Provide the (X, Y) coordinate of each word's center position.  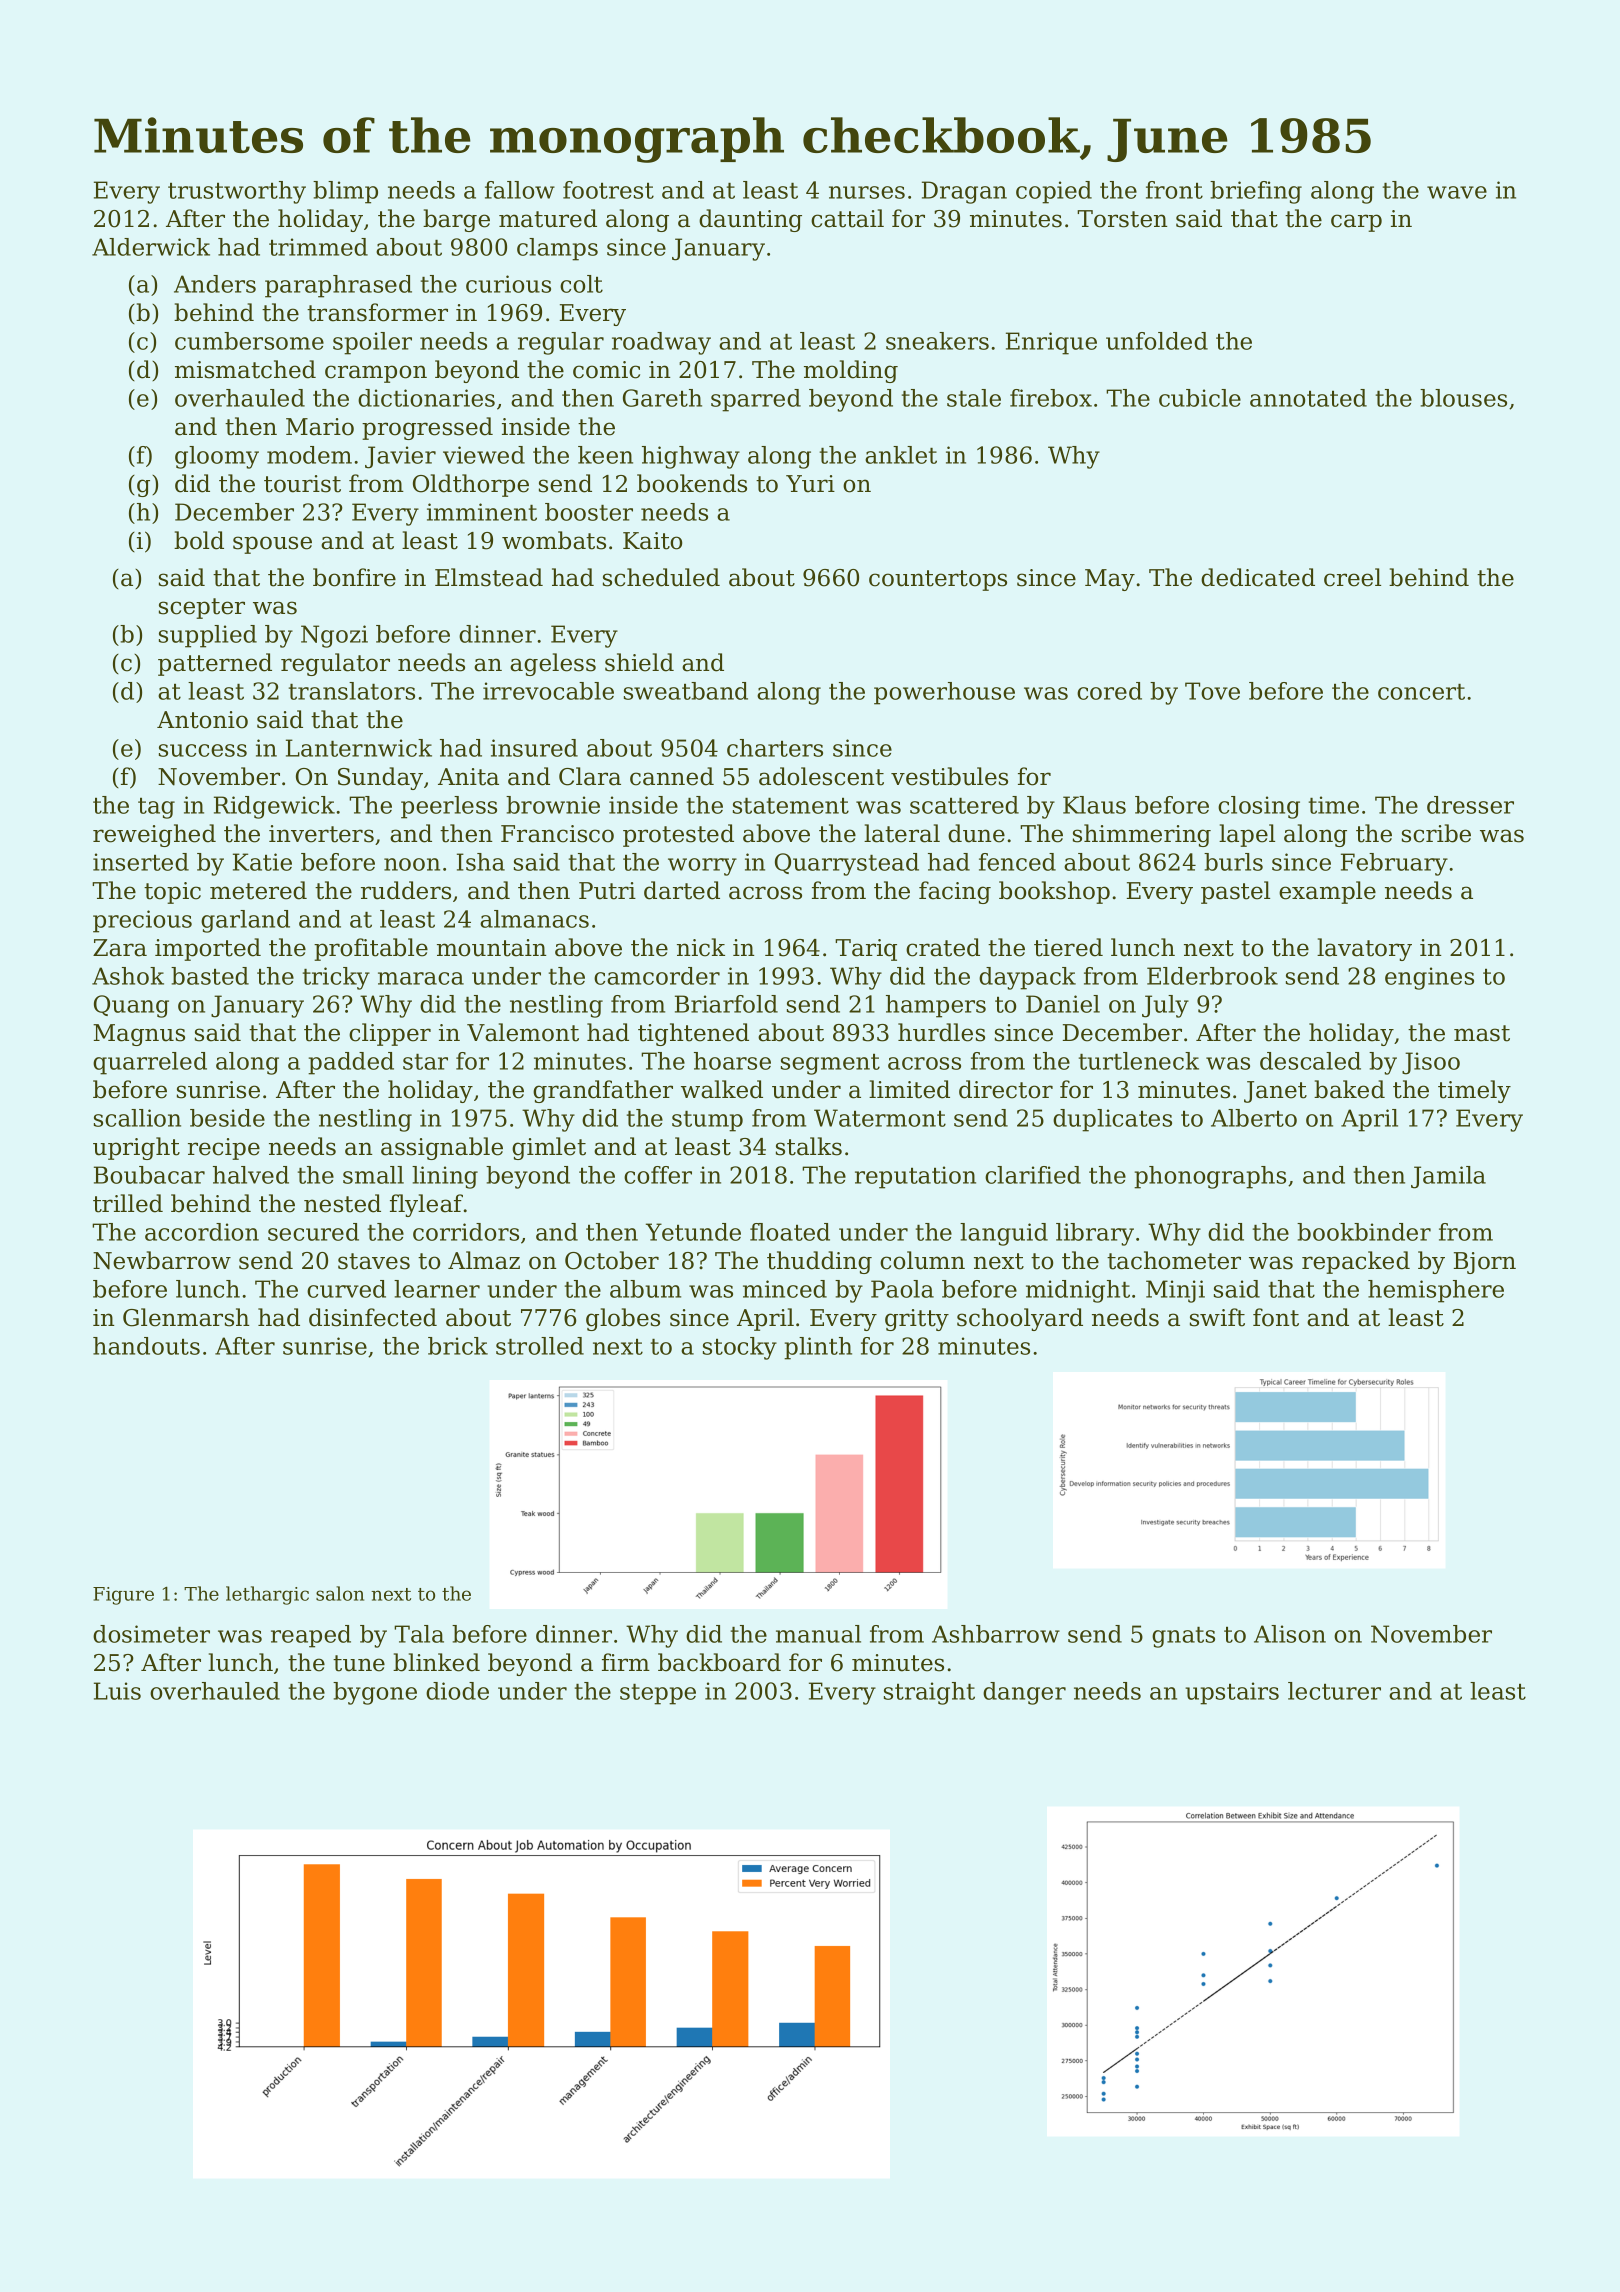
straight (929, 1693)
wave (1457, 192)
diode (457, 1691)
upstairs (1232, 1693)
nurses (867, 192)
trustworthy (237, 192)
